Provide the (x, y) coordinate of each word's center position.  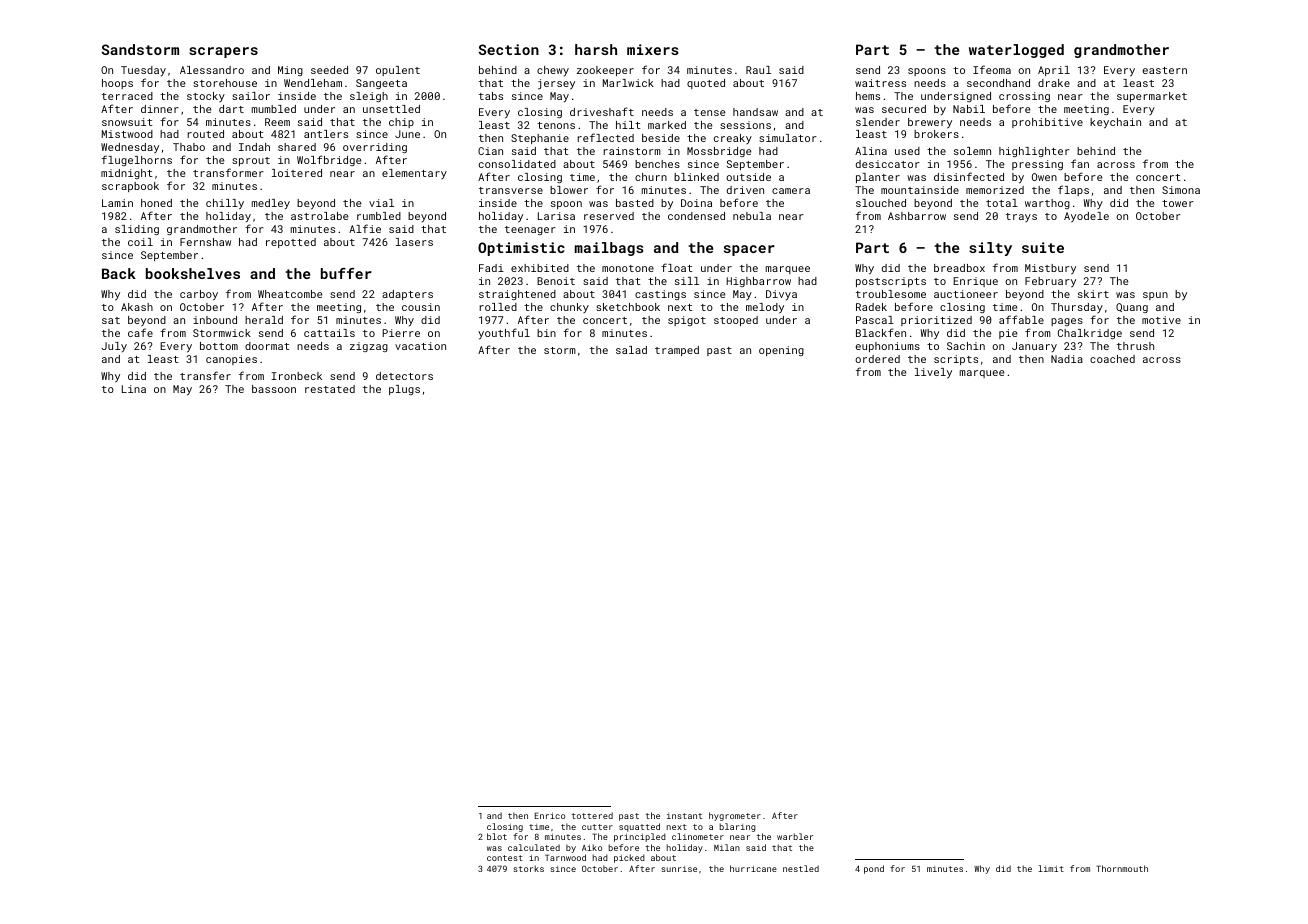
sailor (251, 96)
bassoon (274, 389)
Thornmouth (1122, 868)
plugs (404, 390)
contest (505, 858)
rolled (498, 307)
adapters (407, 295)
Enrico (550, 815)
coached (1112, 359)
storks (528, 868)
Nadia (1067, 359)
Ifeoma (992, 69)
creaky (733, 139)
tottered (592, 815)
